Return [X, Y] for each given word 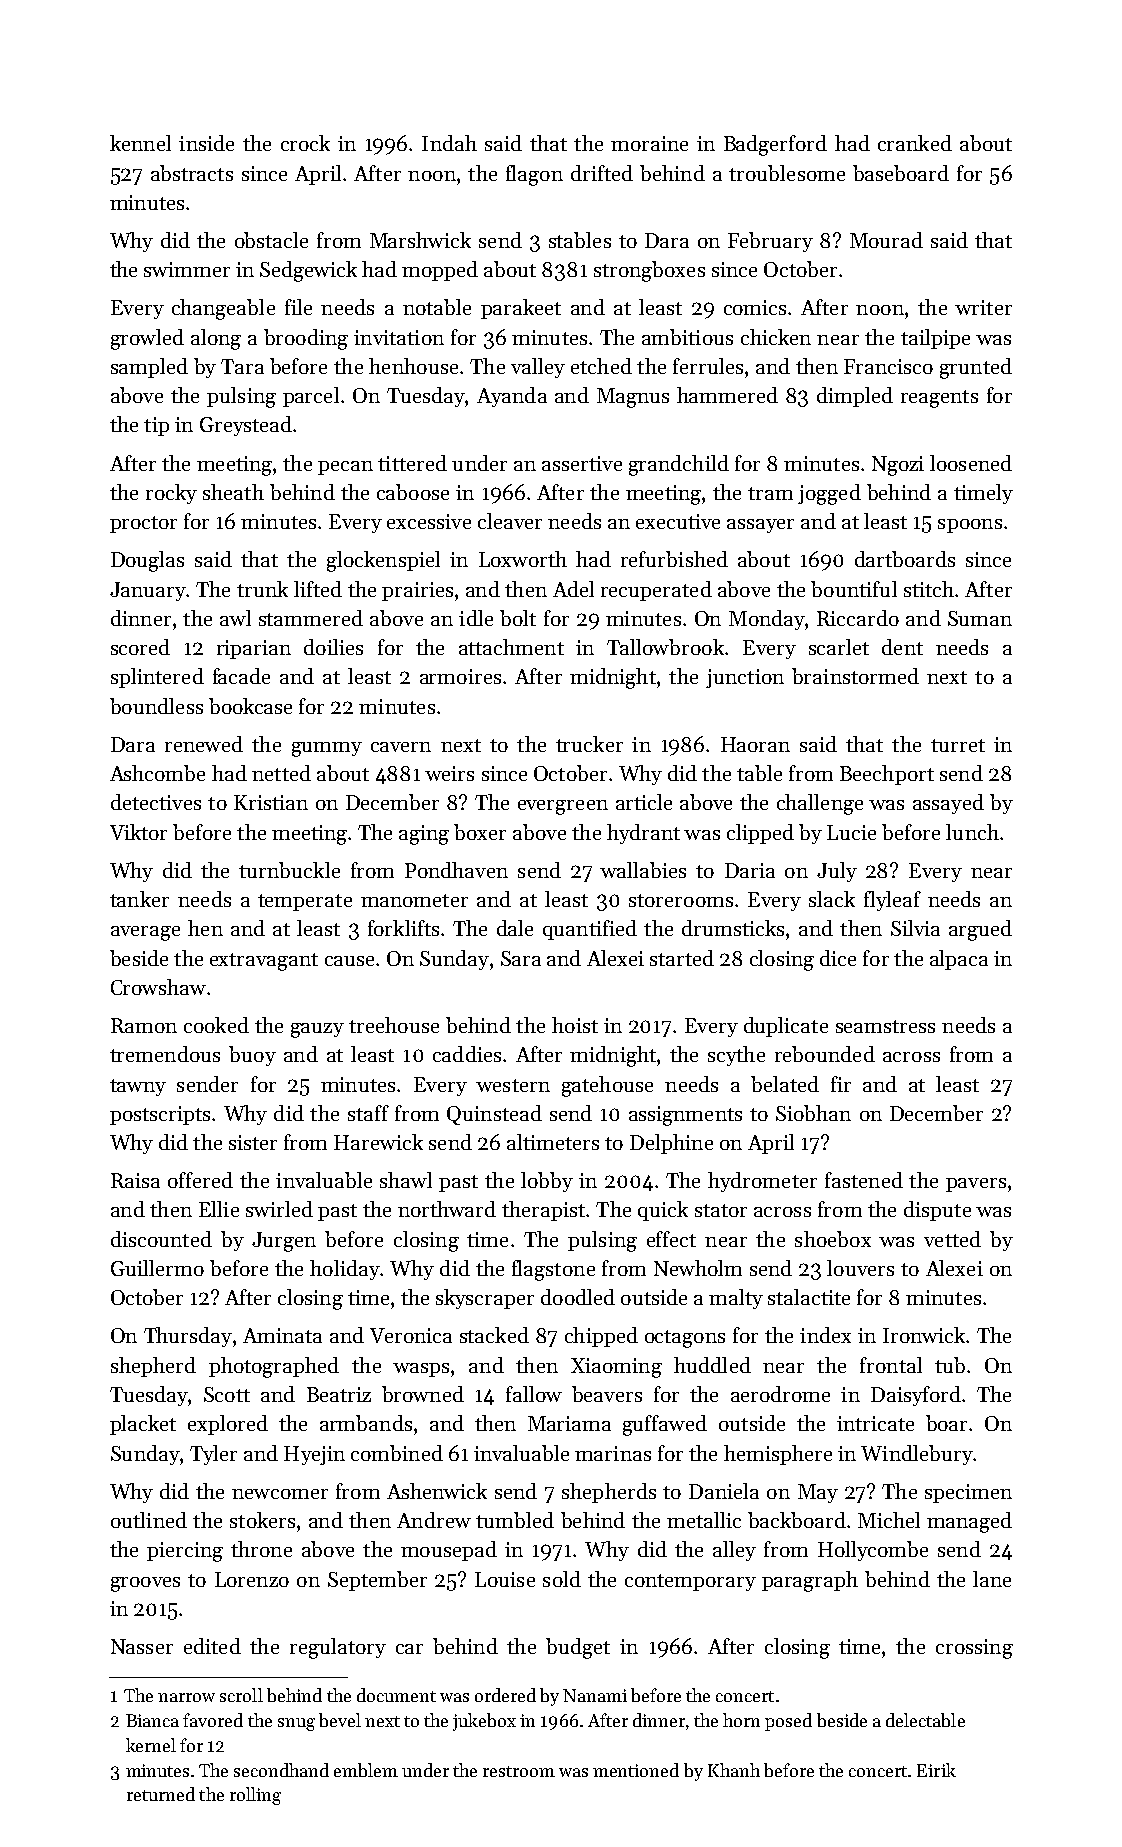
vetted [952, 1239]
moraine [649, 143]
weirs [449, 773]
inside [206, 143]
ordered [505, 1695]
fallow [534, 1394]
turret [958, 745]
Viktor [138, 832]
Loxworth [523, 559]
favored [213, 1720]
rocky [171, 494]
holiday [345, 1270]
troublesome [787, 173]
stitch [929, 589]
